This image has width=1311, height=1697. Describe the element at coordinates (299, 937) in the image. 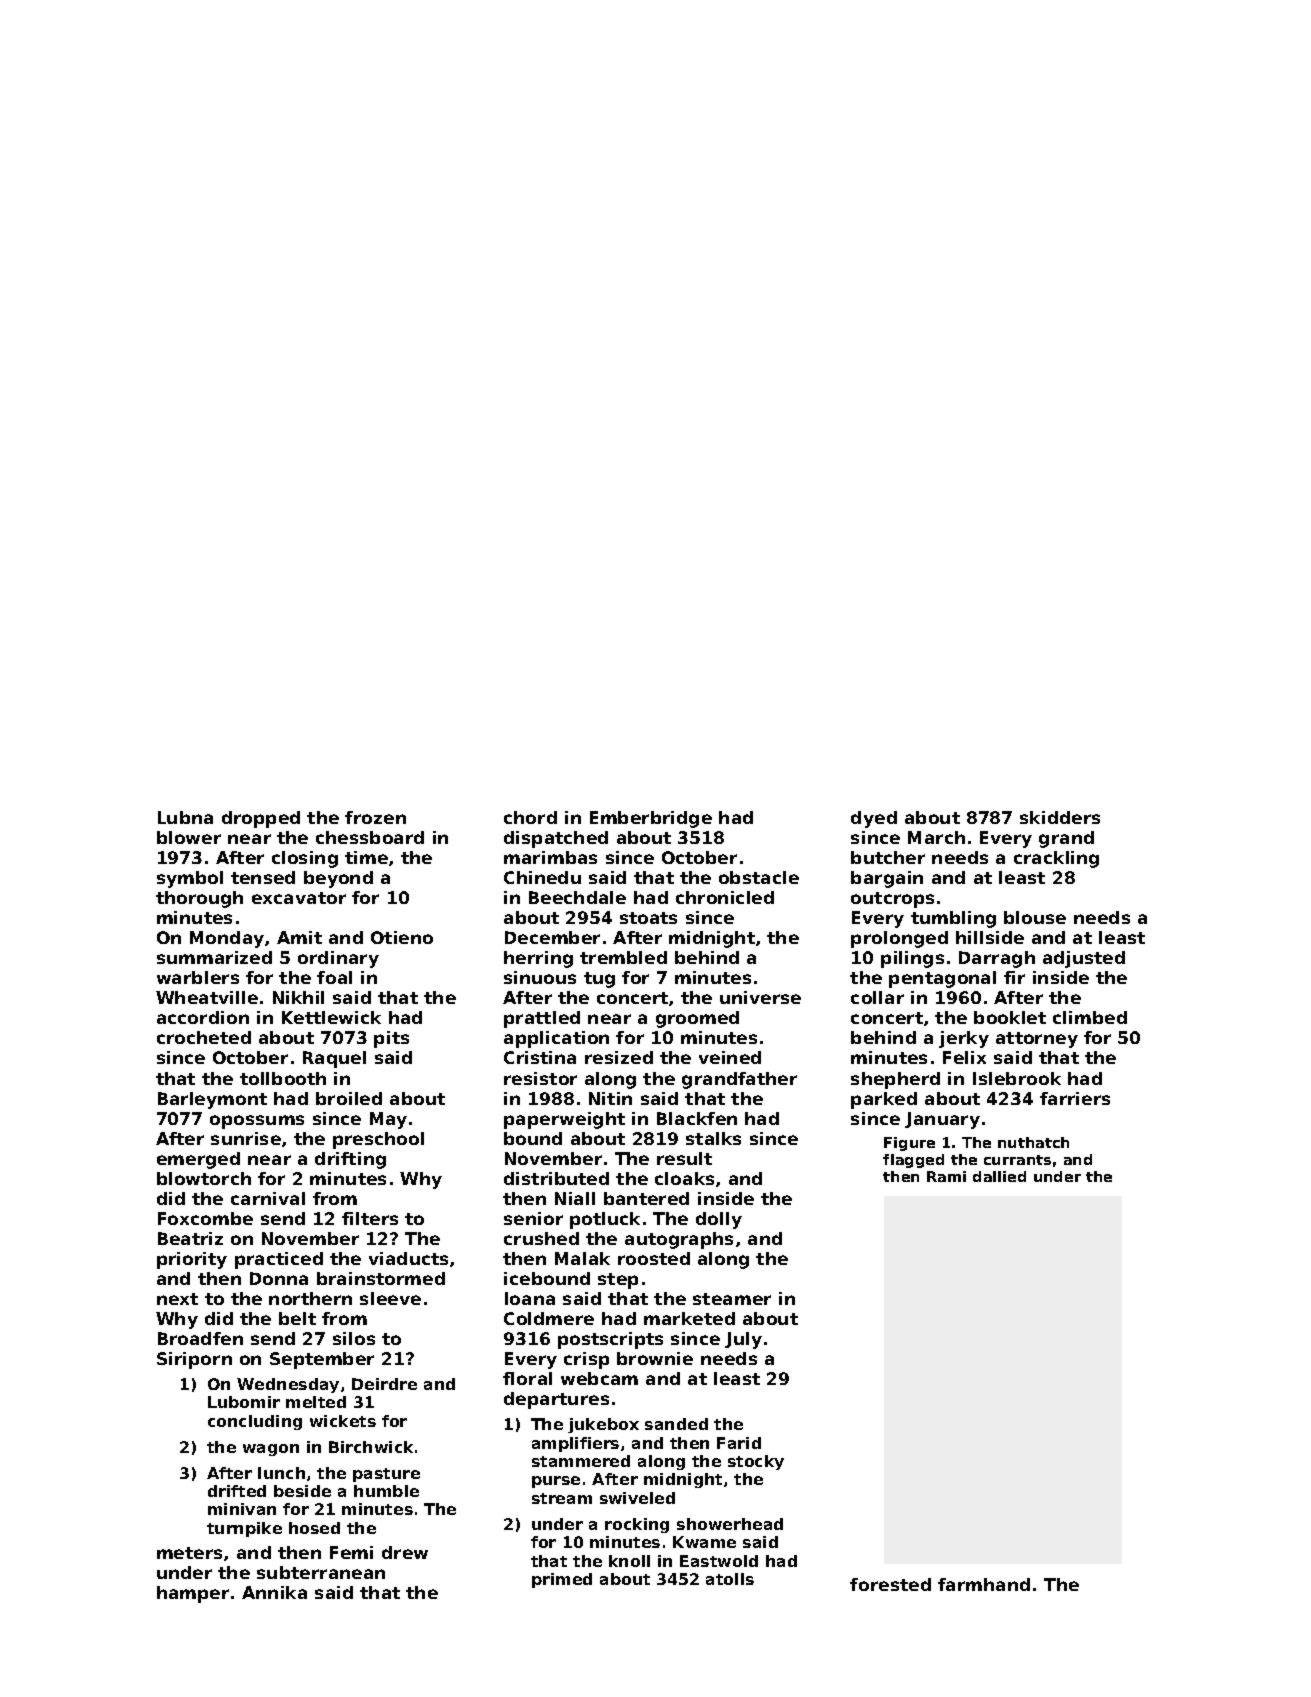

I see `Amit` at that location.
